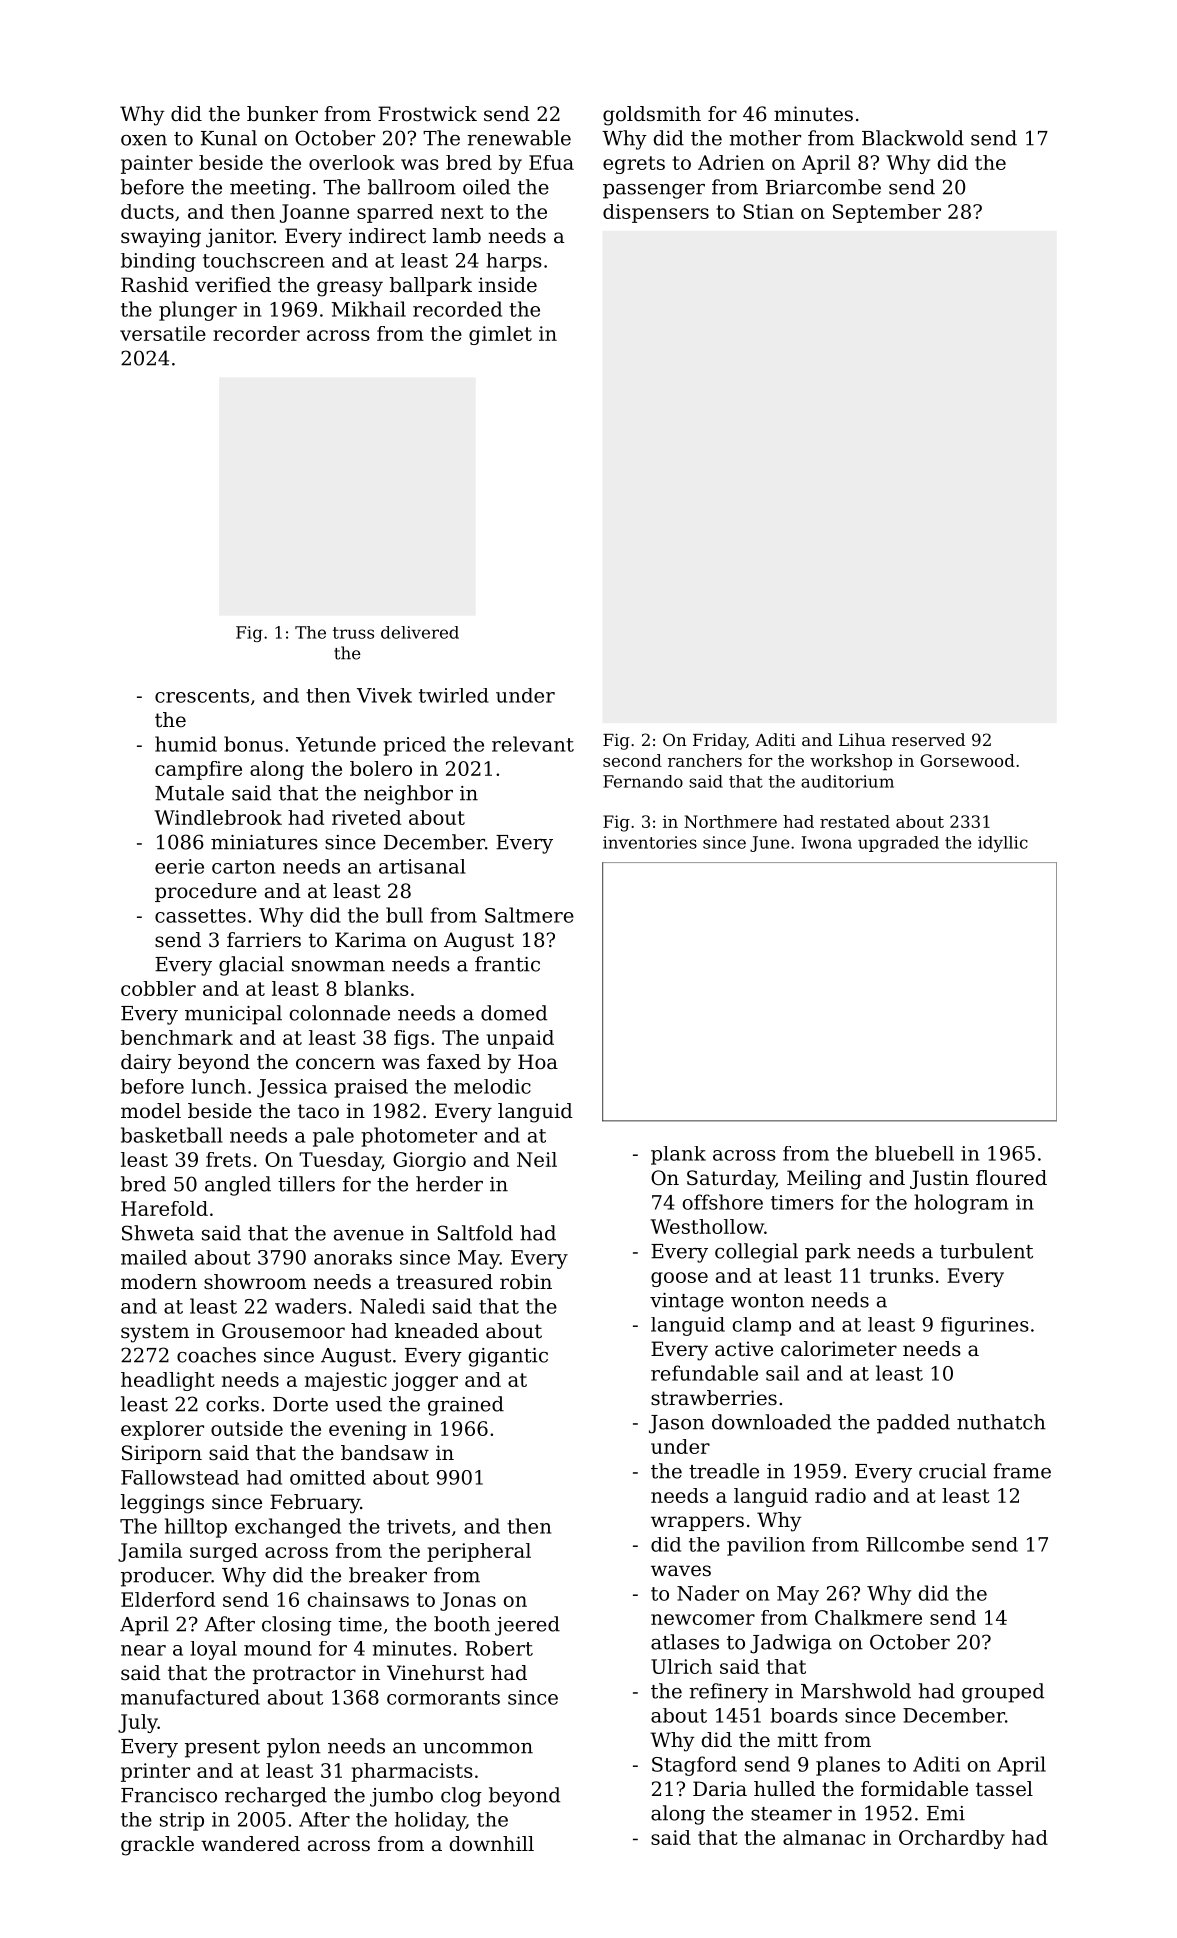  I want to click on holiday, so click(430, 1821).
